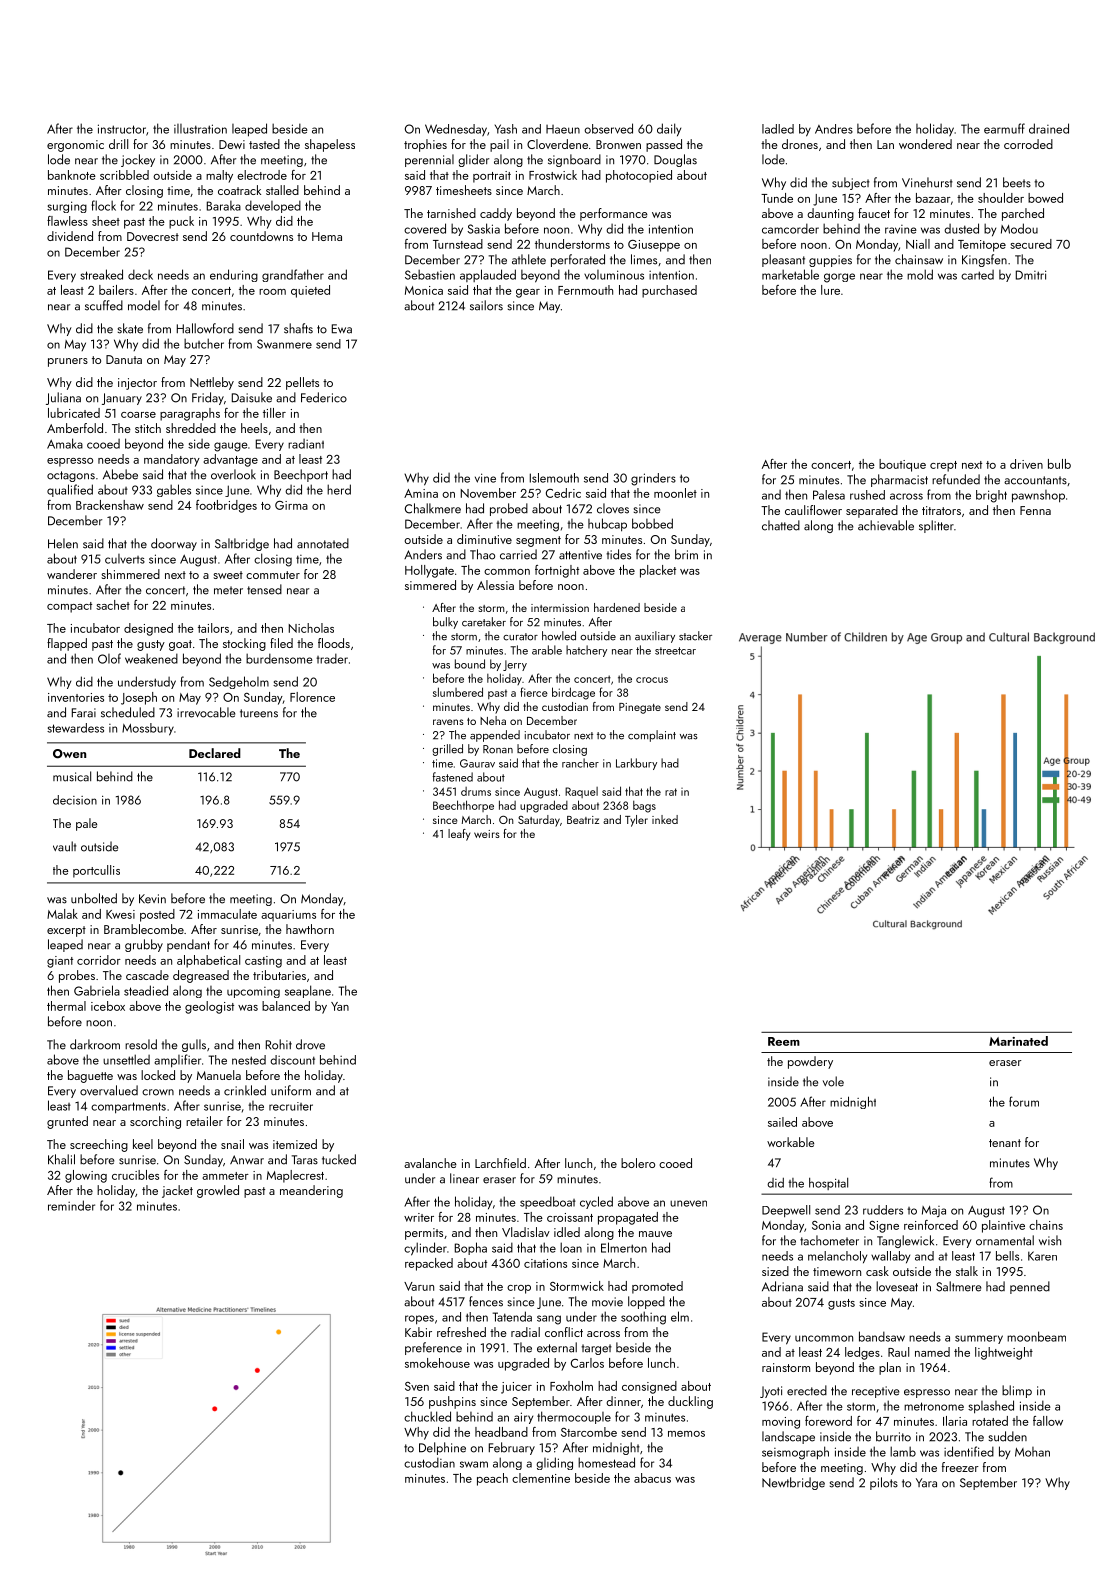 The width and height of the screenshot is (1119, 1583). What do you see at coordinates (613, 508) in the screenshot?
I see `cloves` at bounding box center [613, 508].
